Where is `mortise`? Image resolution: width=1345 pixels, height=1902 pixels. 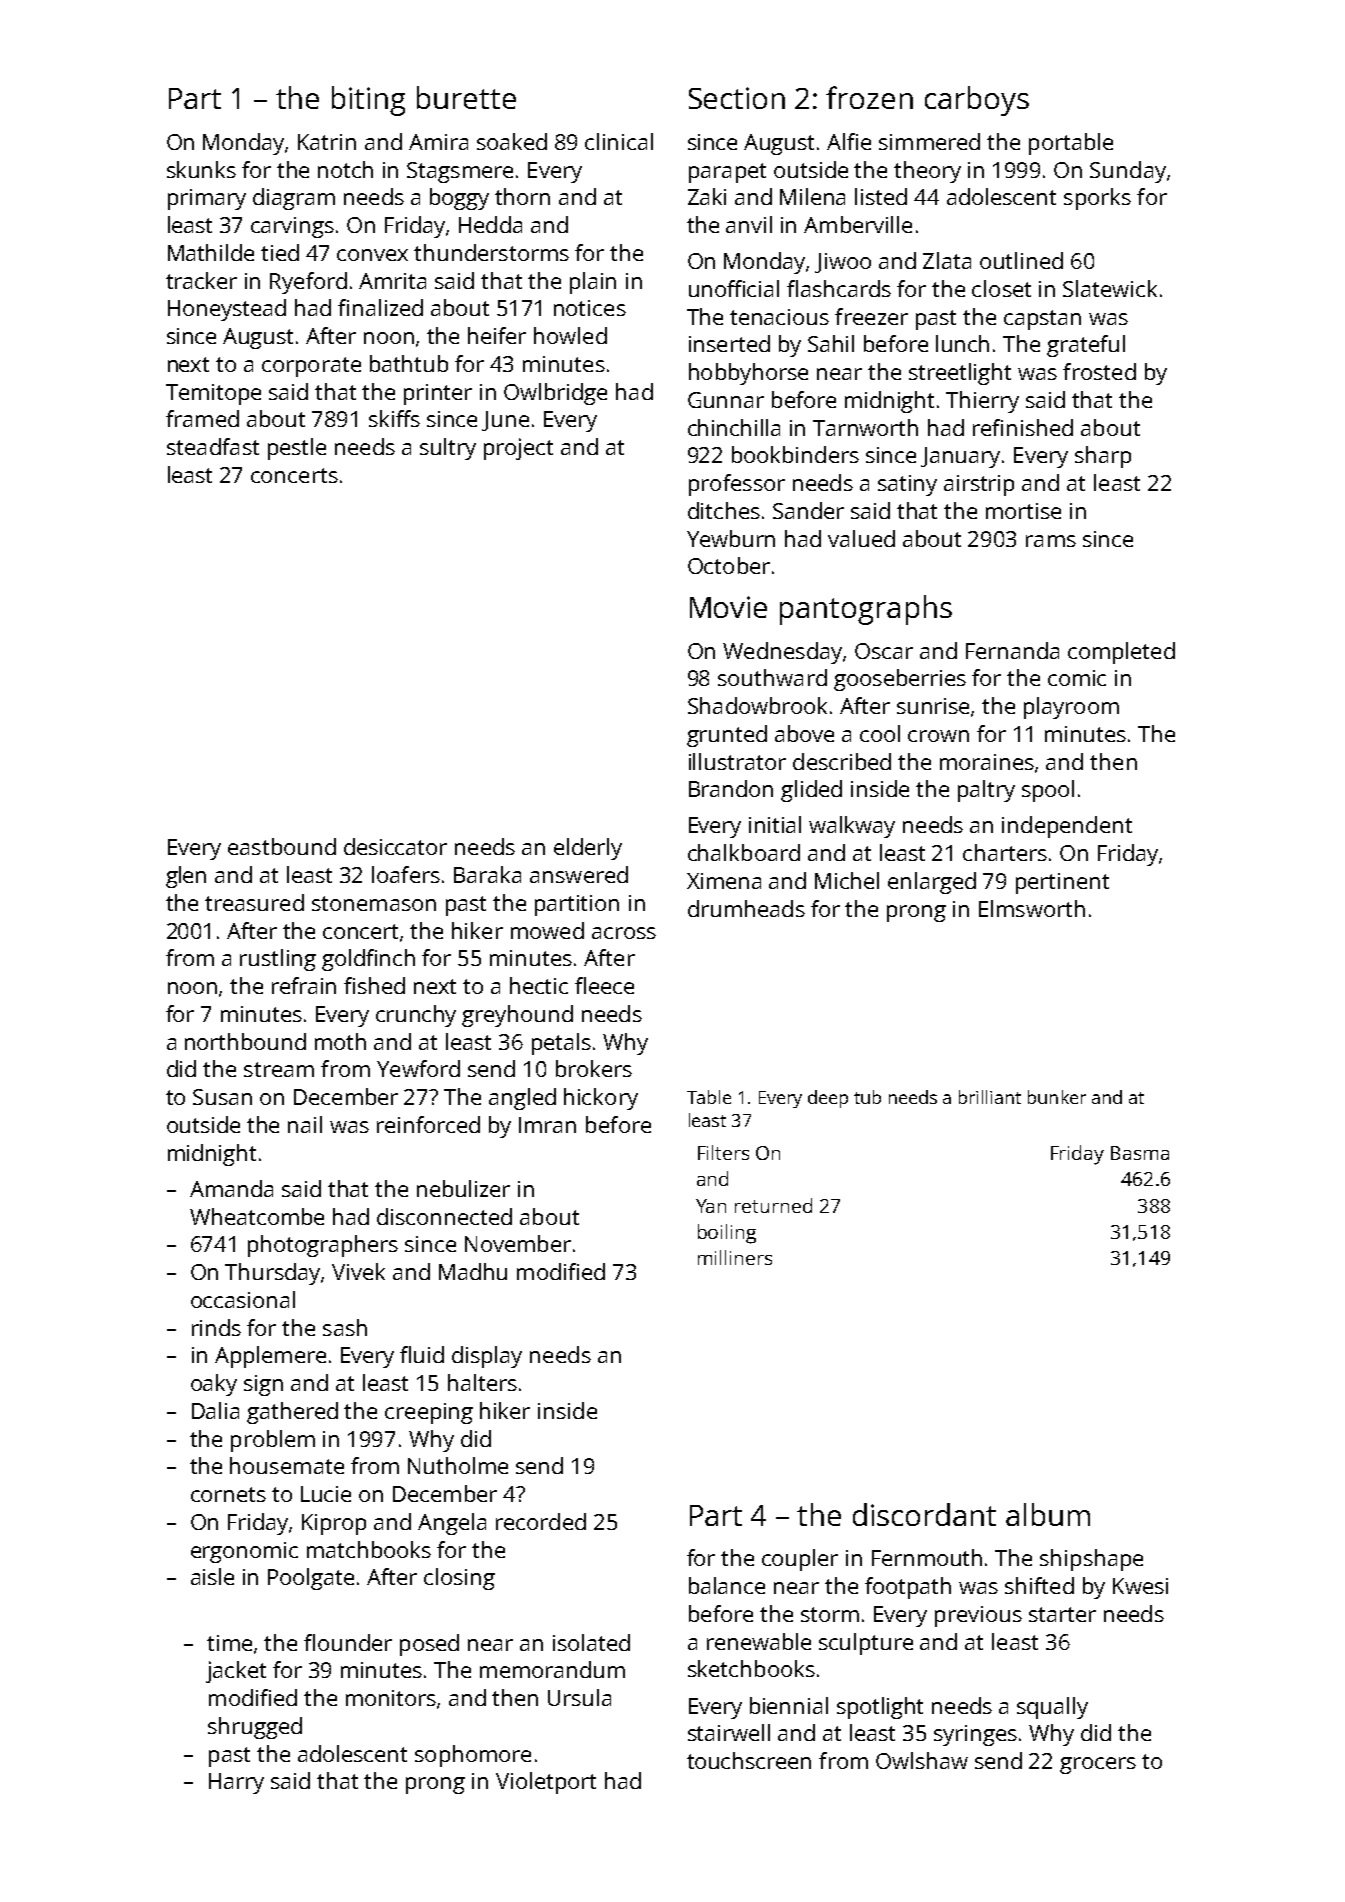
mortise is located at coordinates (1023, 511).
